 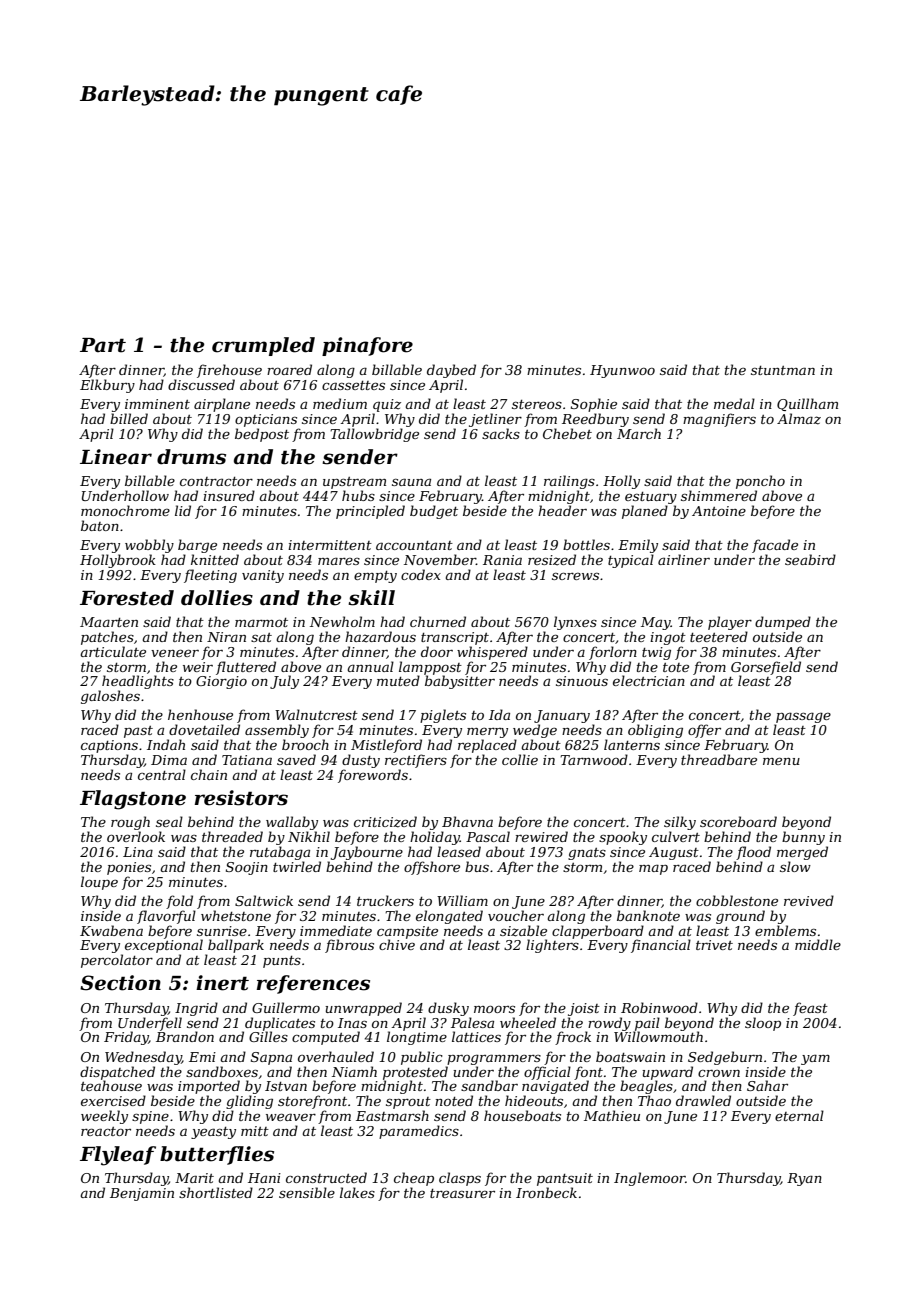 What do you see at coordinates (129, 868) in the screenshot?
I see `ponies` at bounding box center [129, 868].
